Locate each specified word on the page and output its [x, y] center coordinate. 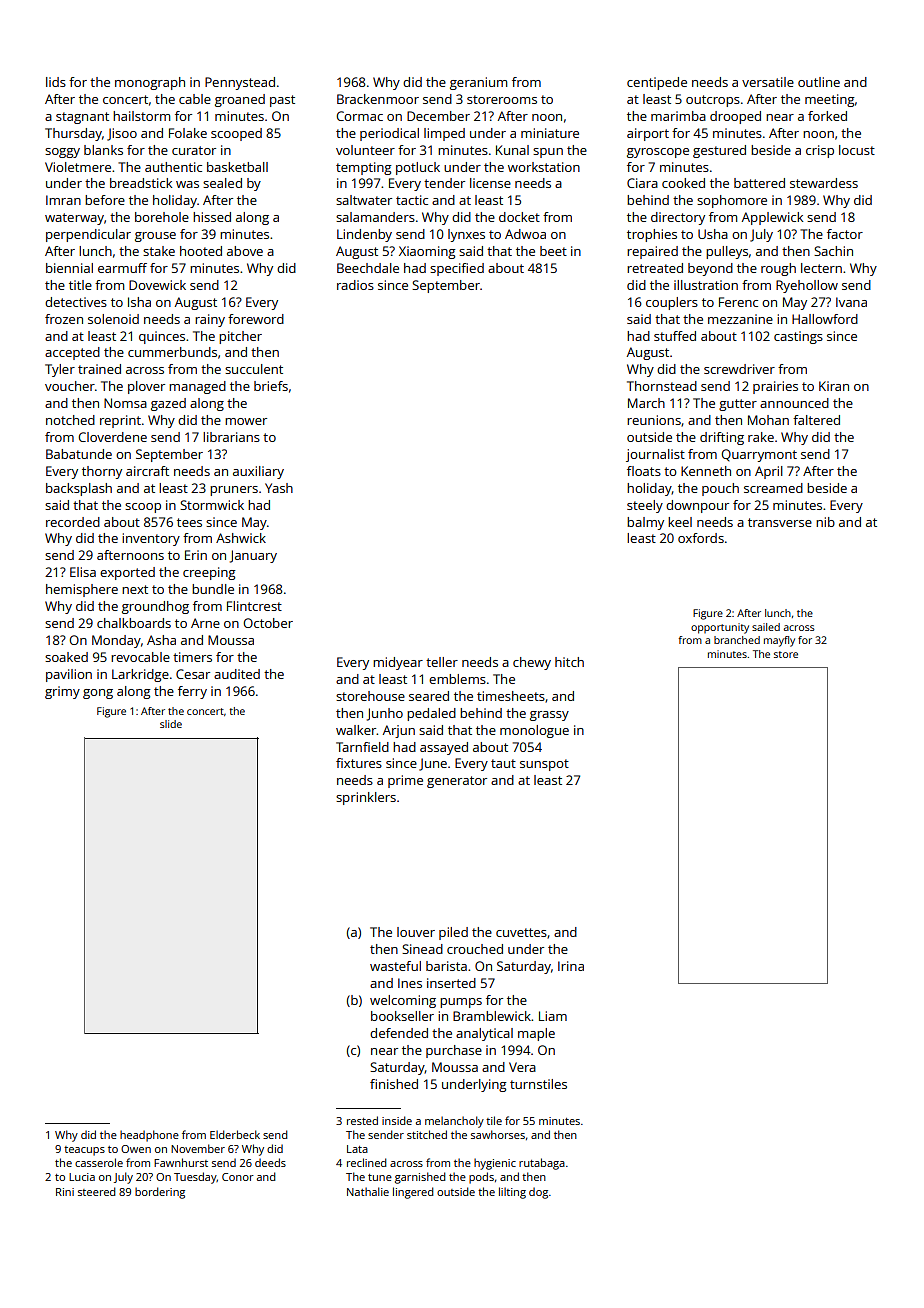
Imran [63, 200]
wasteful [395, 966]
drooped [735, 117]
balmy [645, 523]
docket [519, 217]
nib [825, 522]
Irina [571, 966]
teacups [84, 1151]
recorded [73, 522]
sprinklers [366, 798]
